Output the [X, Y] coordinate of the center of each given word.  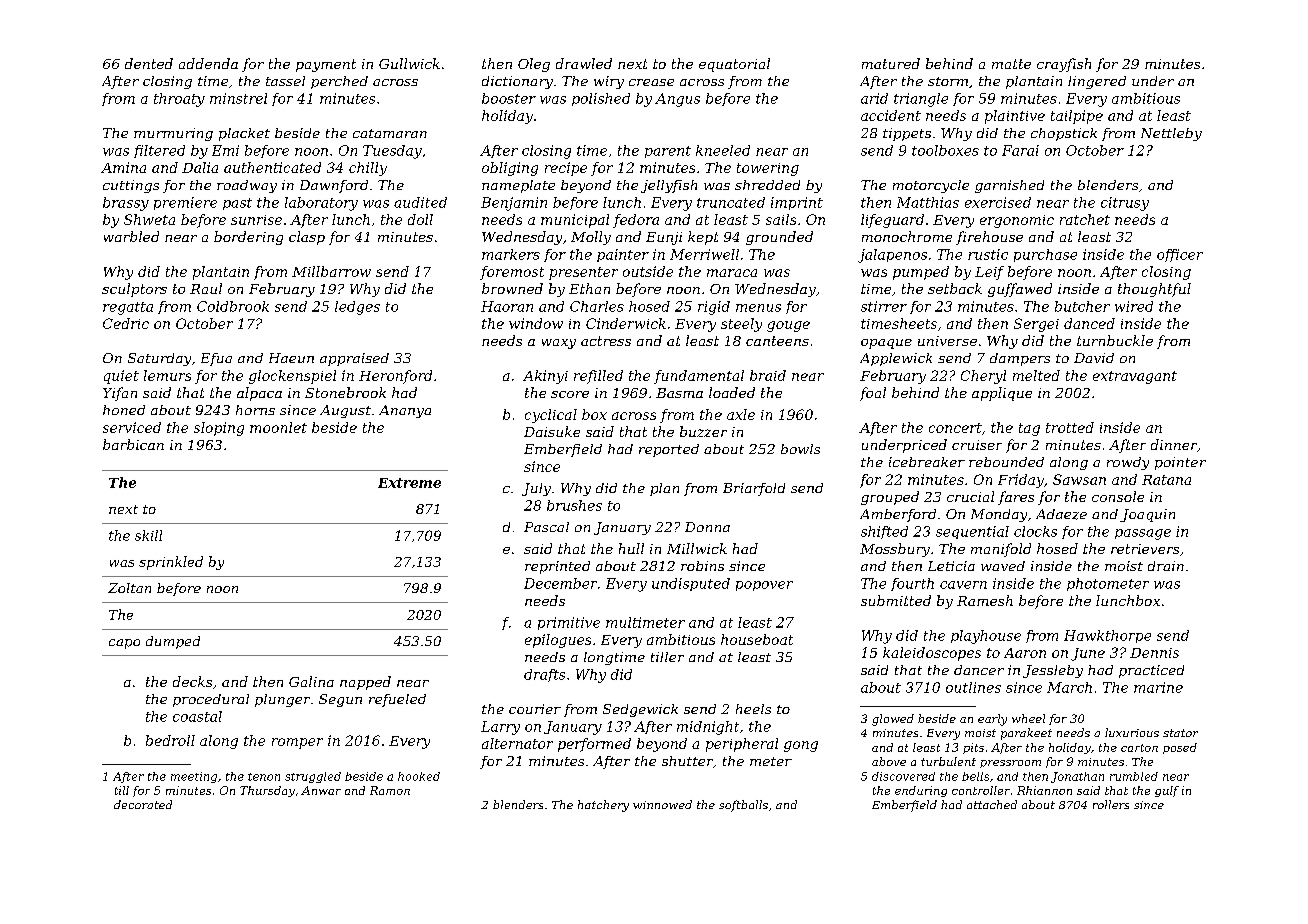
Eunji [664, 238]
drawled [584, 63]
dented [149, 63]
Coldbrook [233, 306]
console [1118, 496]
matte [1011, 64]
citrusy [1125, 204]
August [345, 411]
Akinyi [545, 377]
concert [955, 428]
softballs [743, 806]
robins [702, 566]
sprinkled [171, 563]
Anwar [321, 790]
